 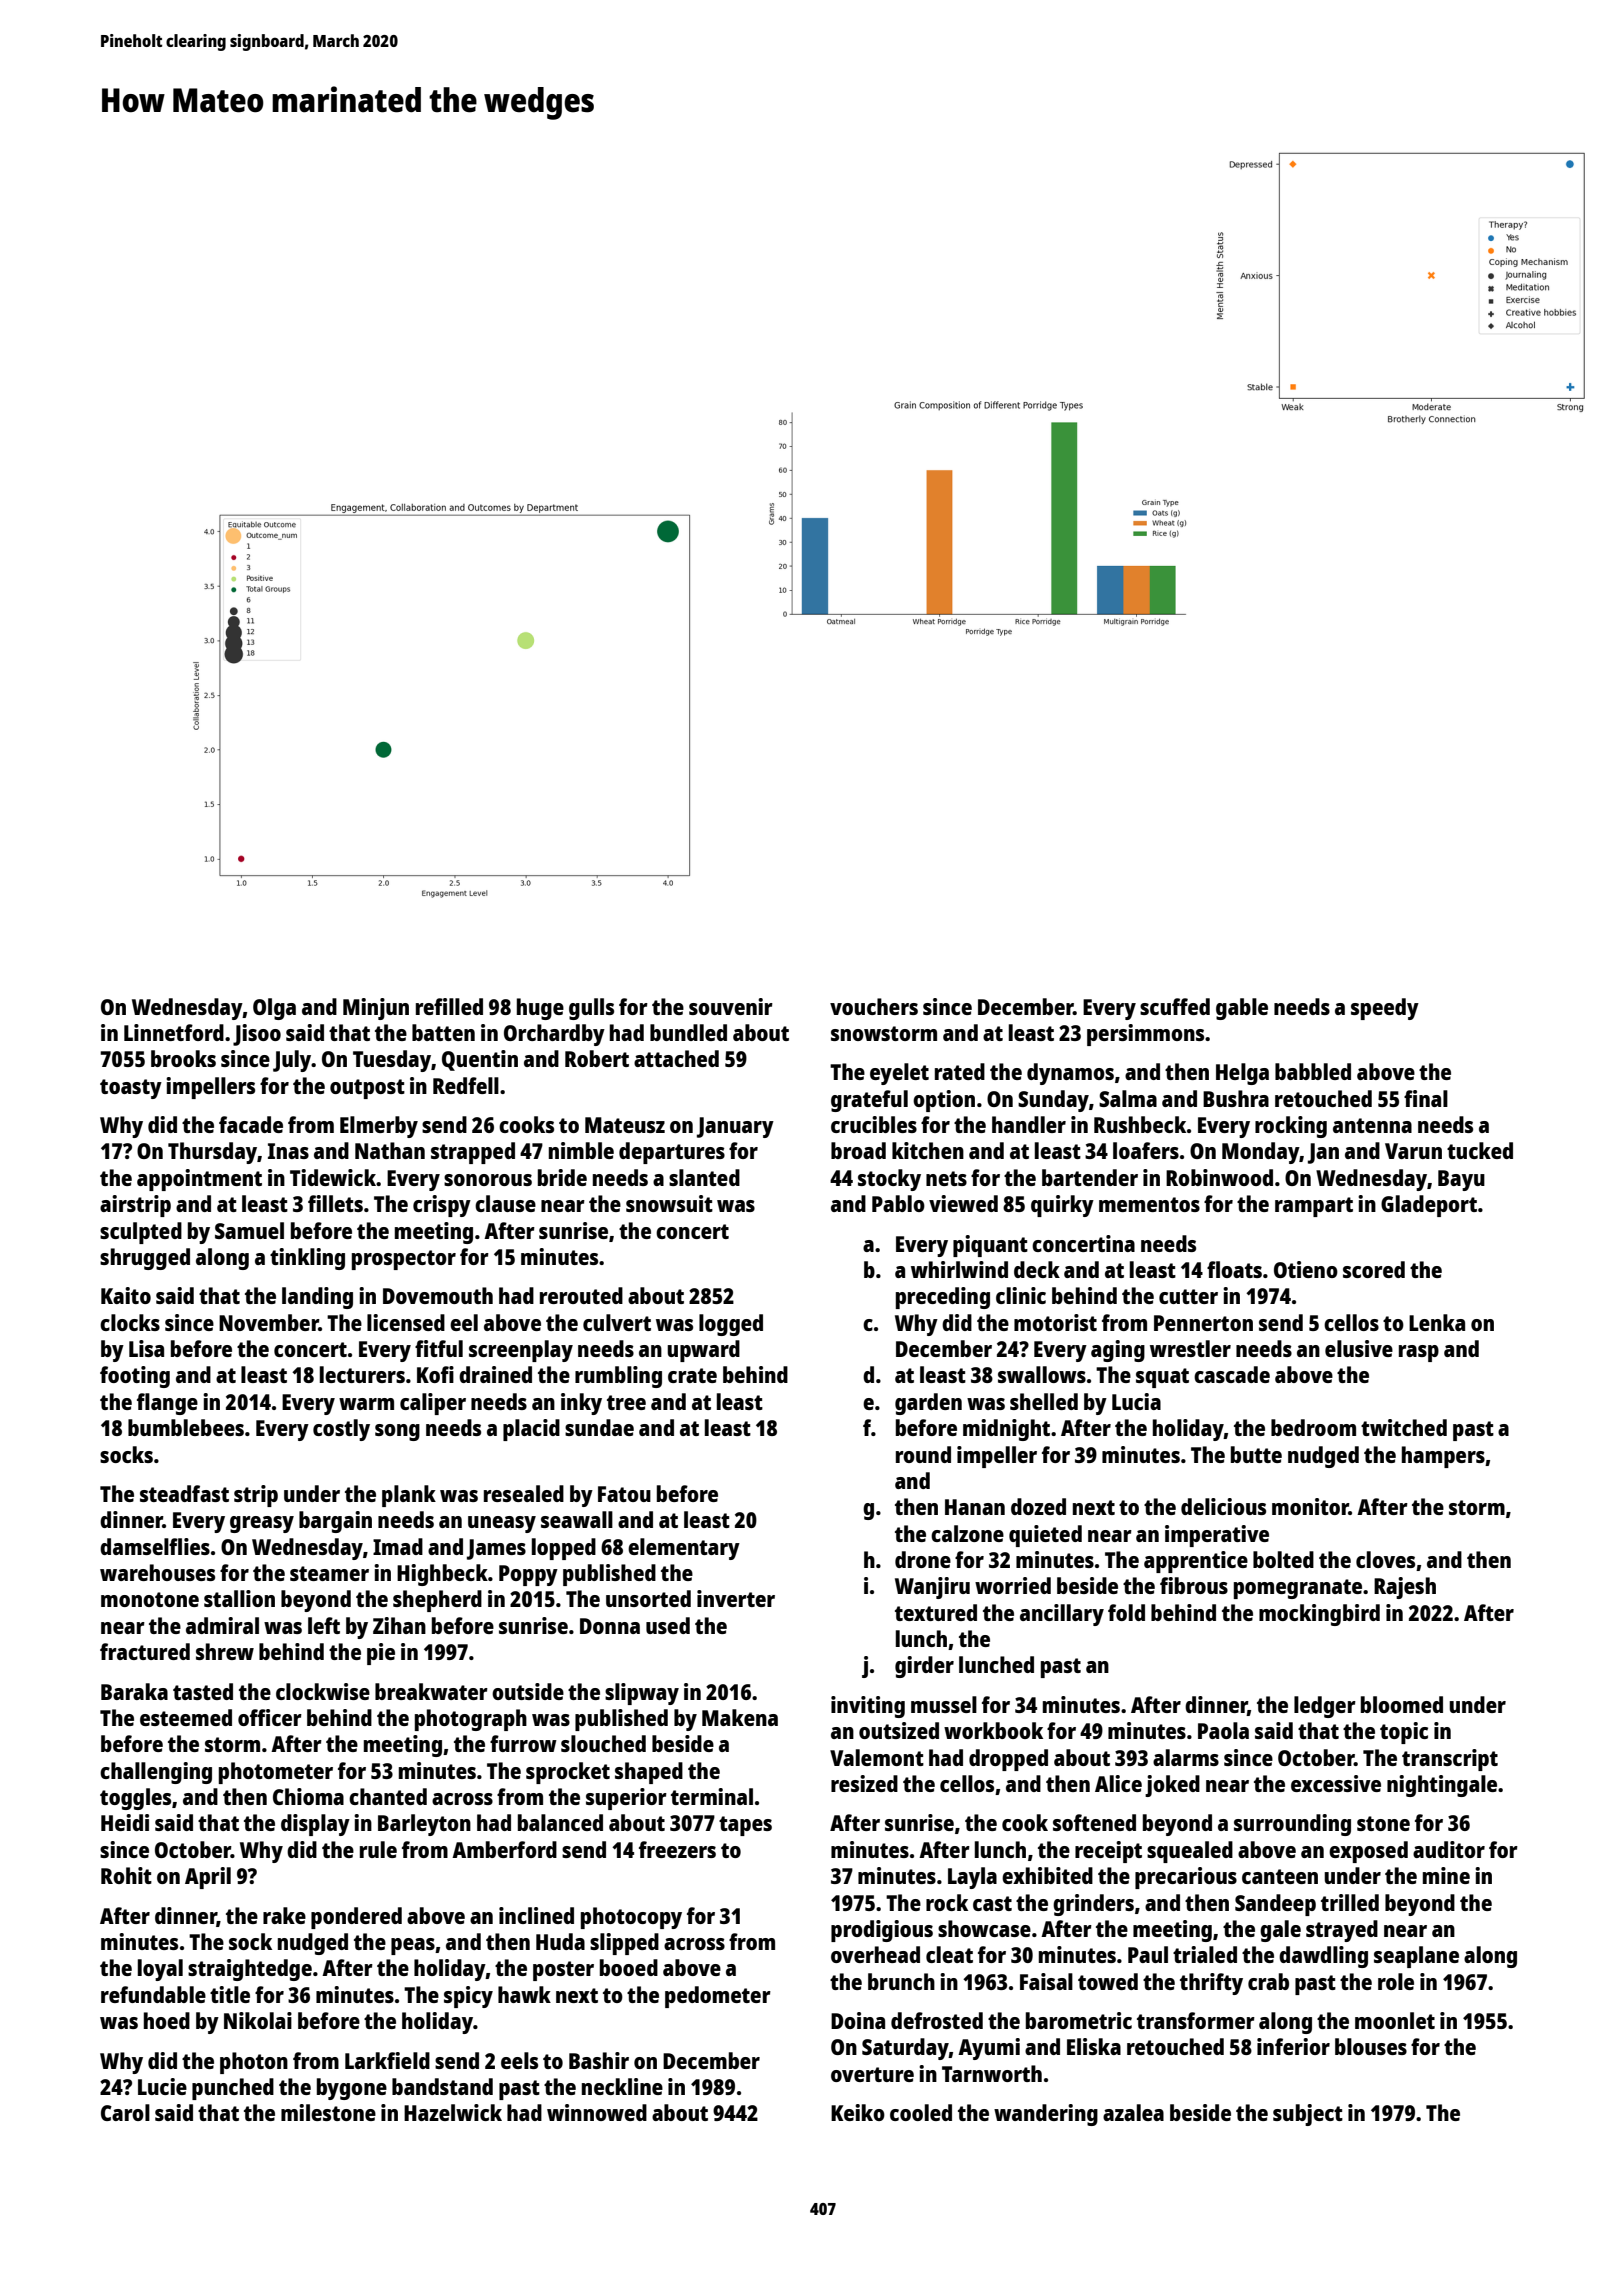 I want to click on speedy, so click(x=1385, y=1009).
